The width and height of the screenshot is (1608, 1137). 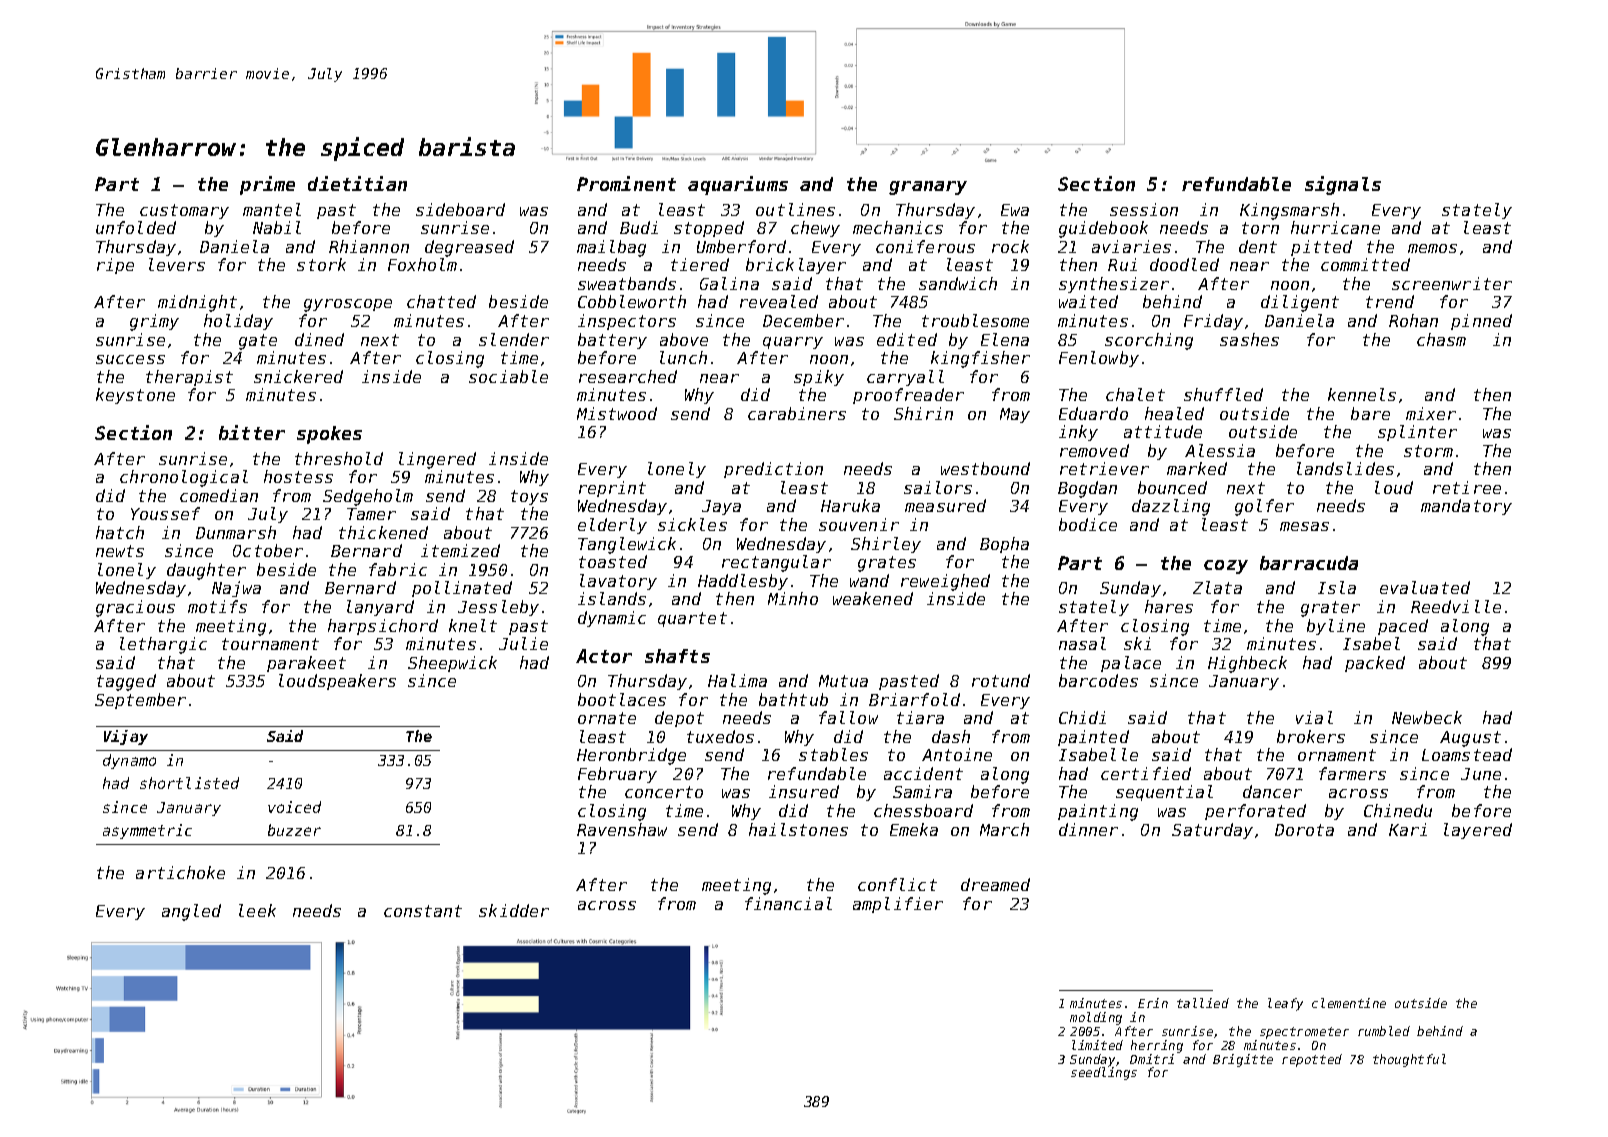 What do you see at coordinates (1082, 717) in the screenshot?
I see `Chidi` at bounding box center [1082, 717].
